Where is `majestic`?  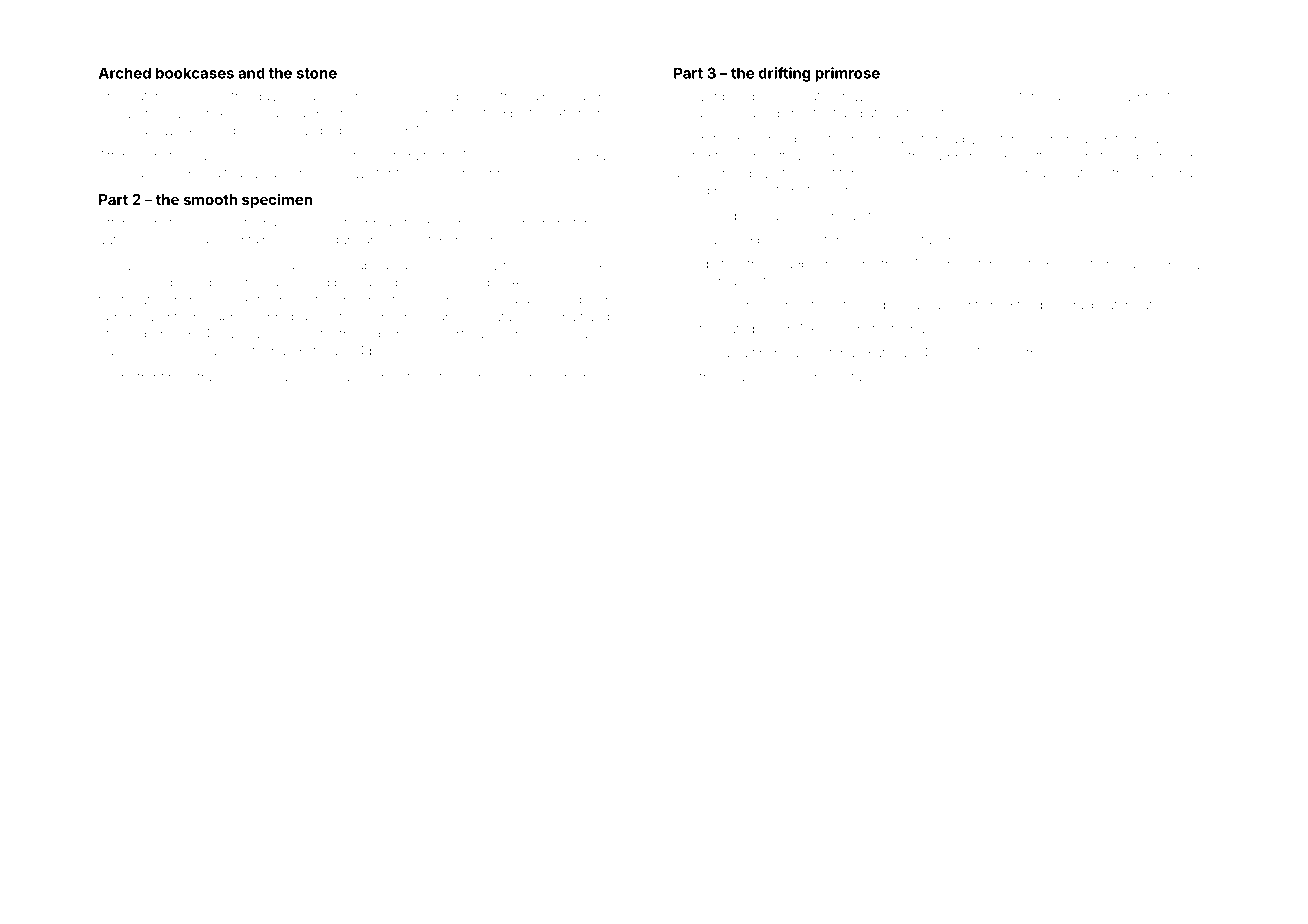 majestic is located at coordinates (223, 352).
